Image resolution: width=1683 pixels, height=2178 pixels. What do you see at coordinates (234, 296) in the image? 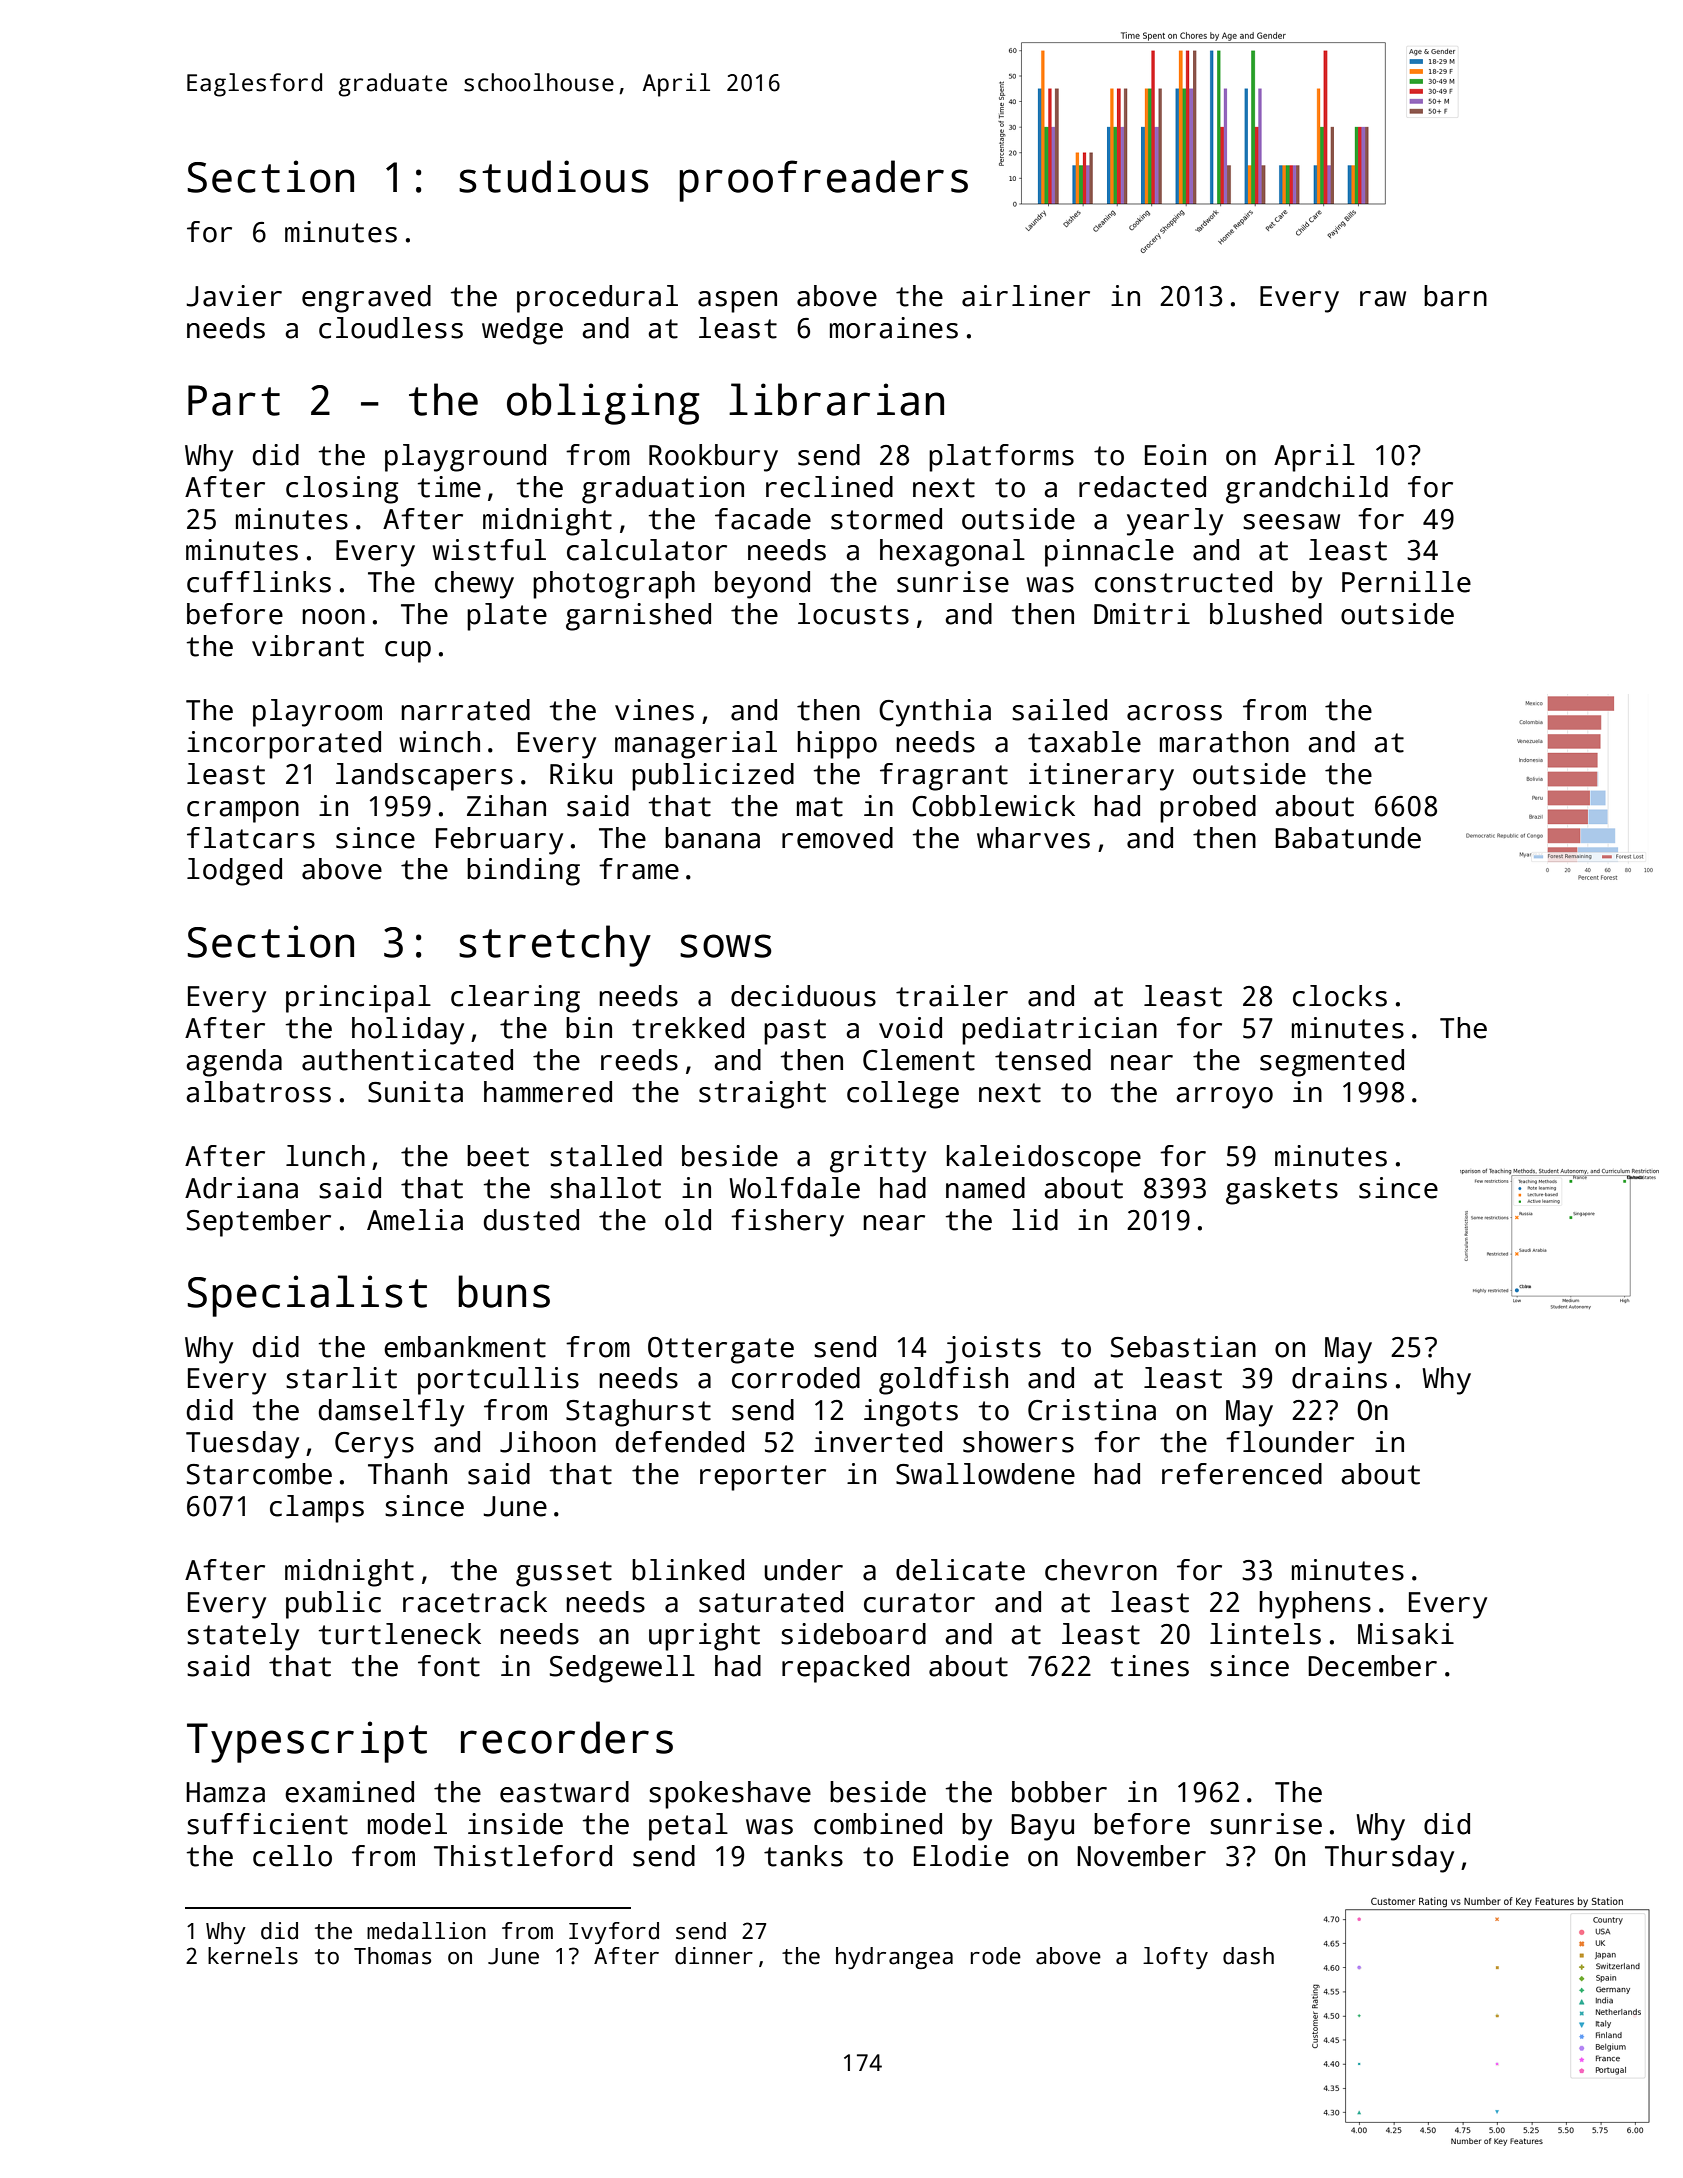
I see `Javier` at bounding box center [234, 296].
